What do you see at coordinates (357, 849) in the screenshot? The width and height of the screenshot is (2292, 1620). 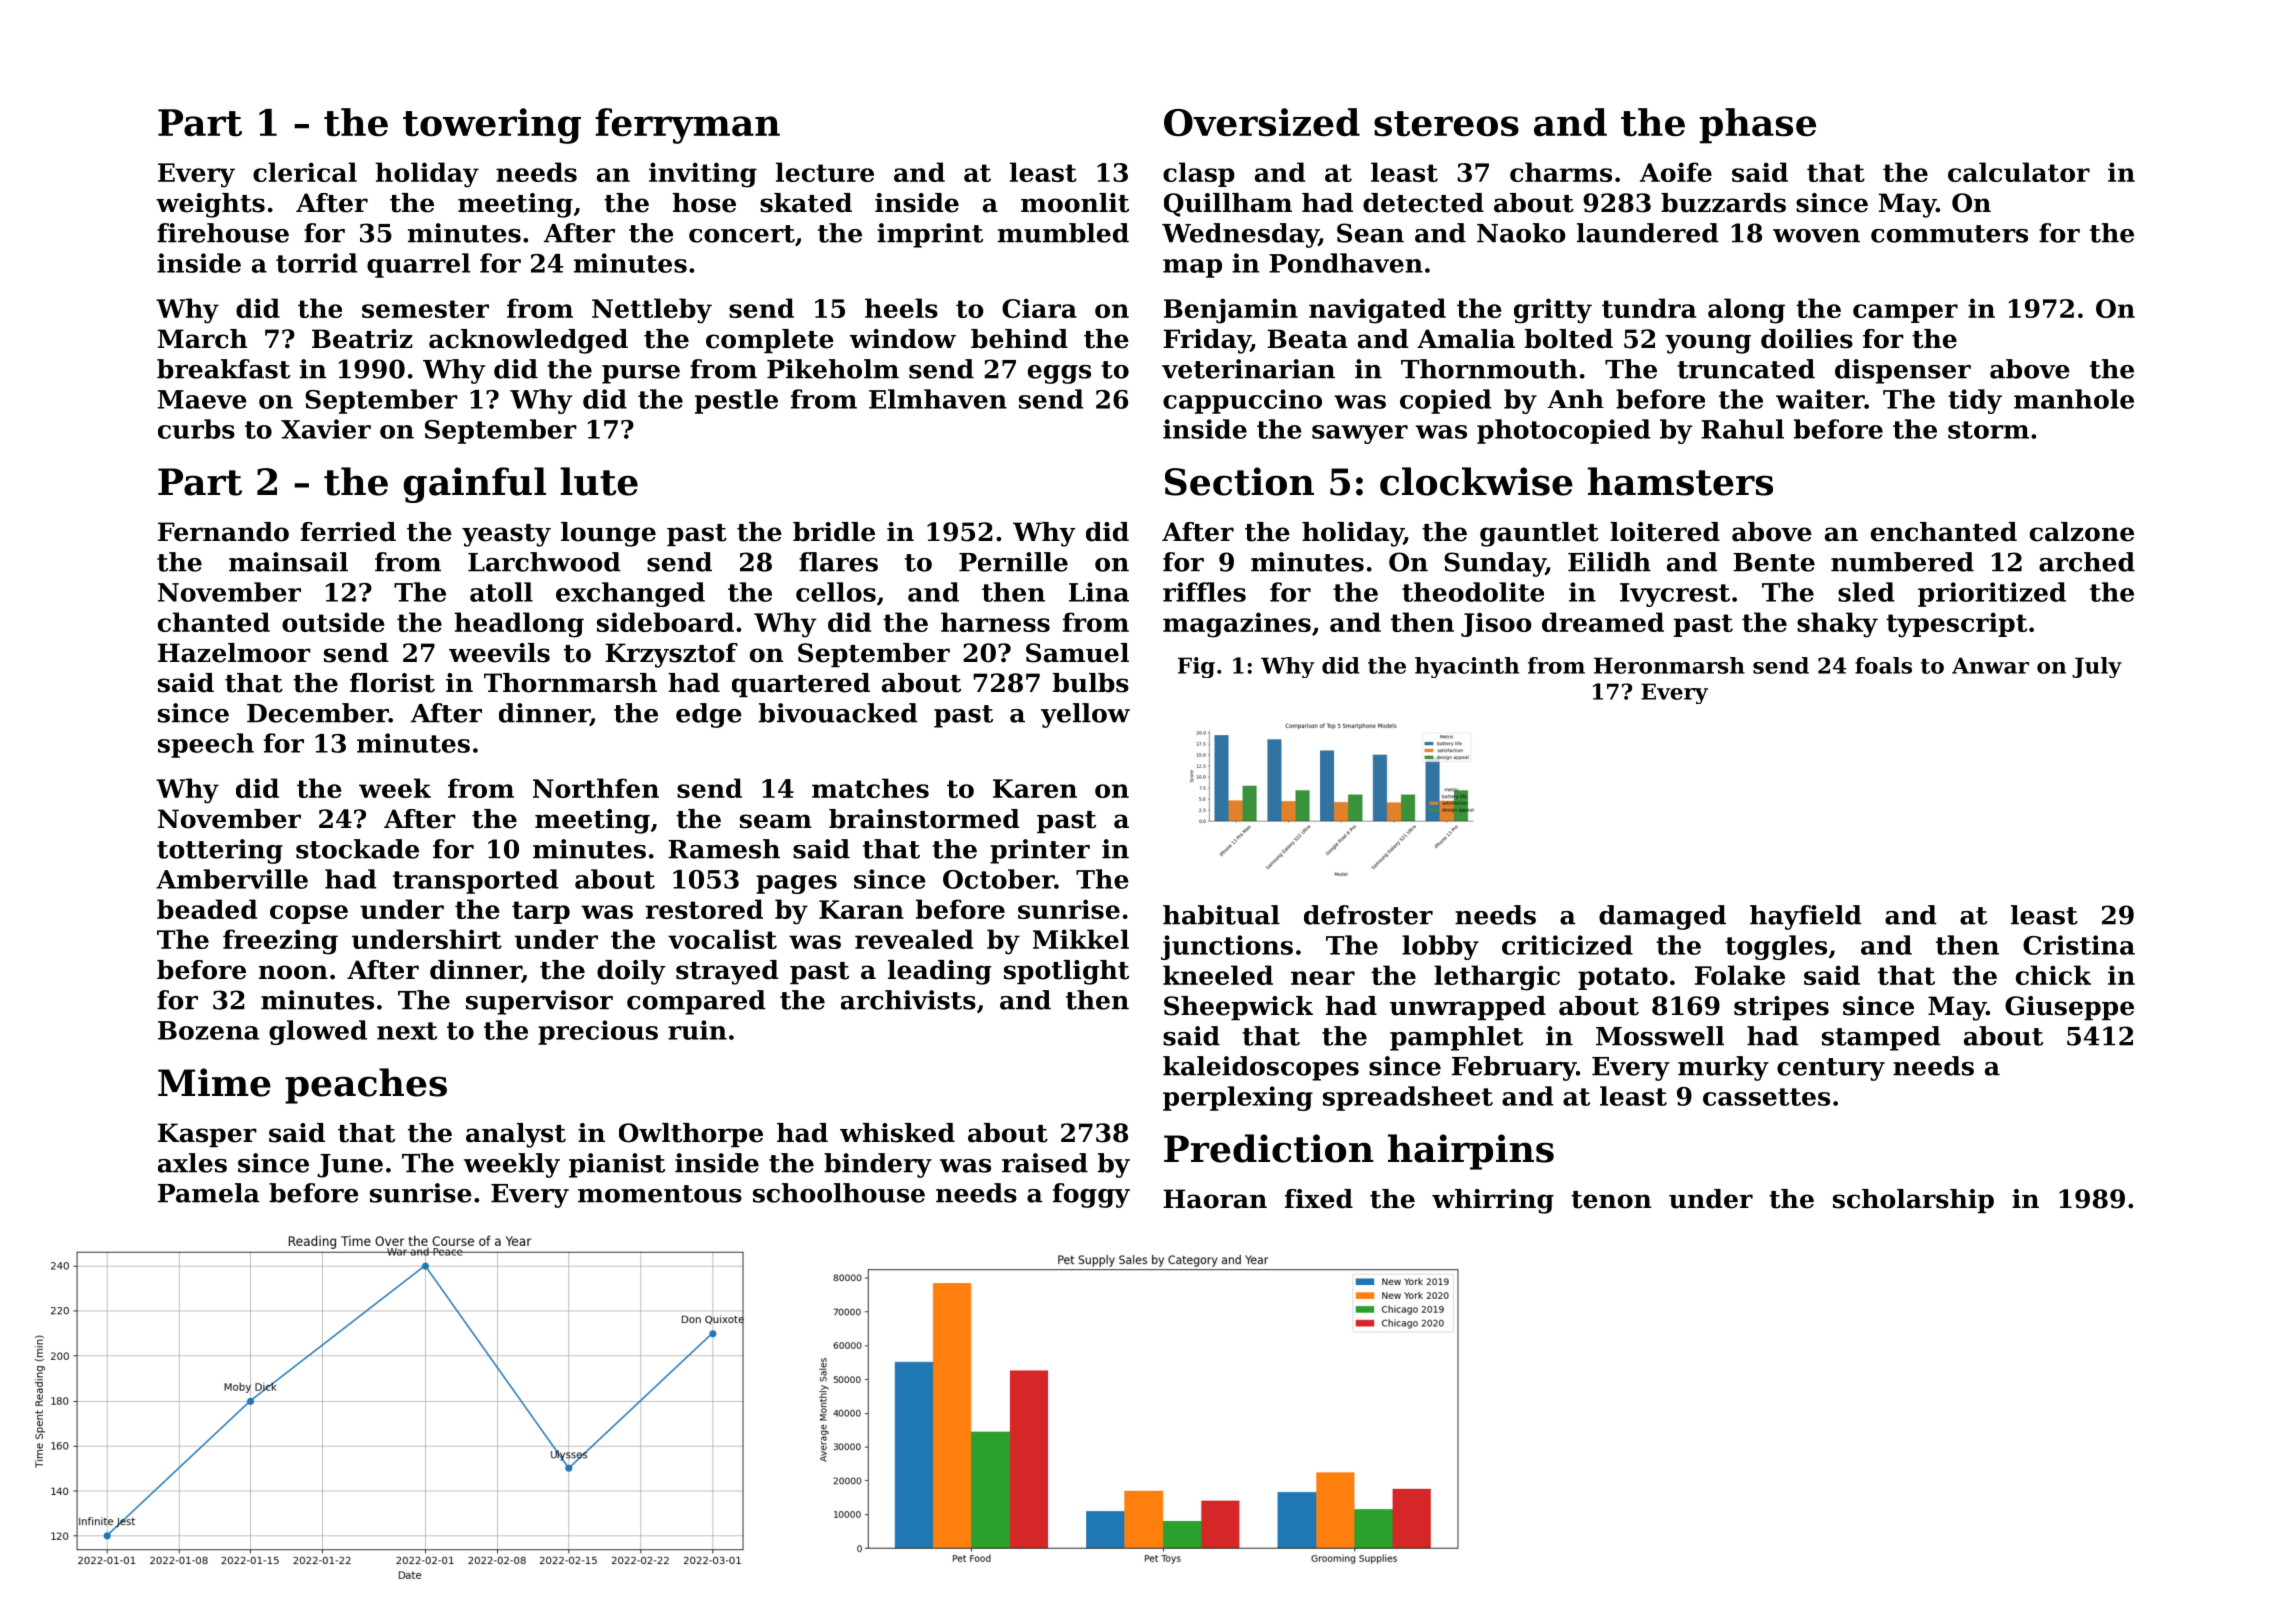 I see `stockade` at bounding box center [357, 849].
